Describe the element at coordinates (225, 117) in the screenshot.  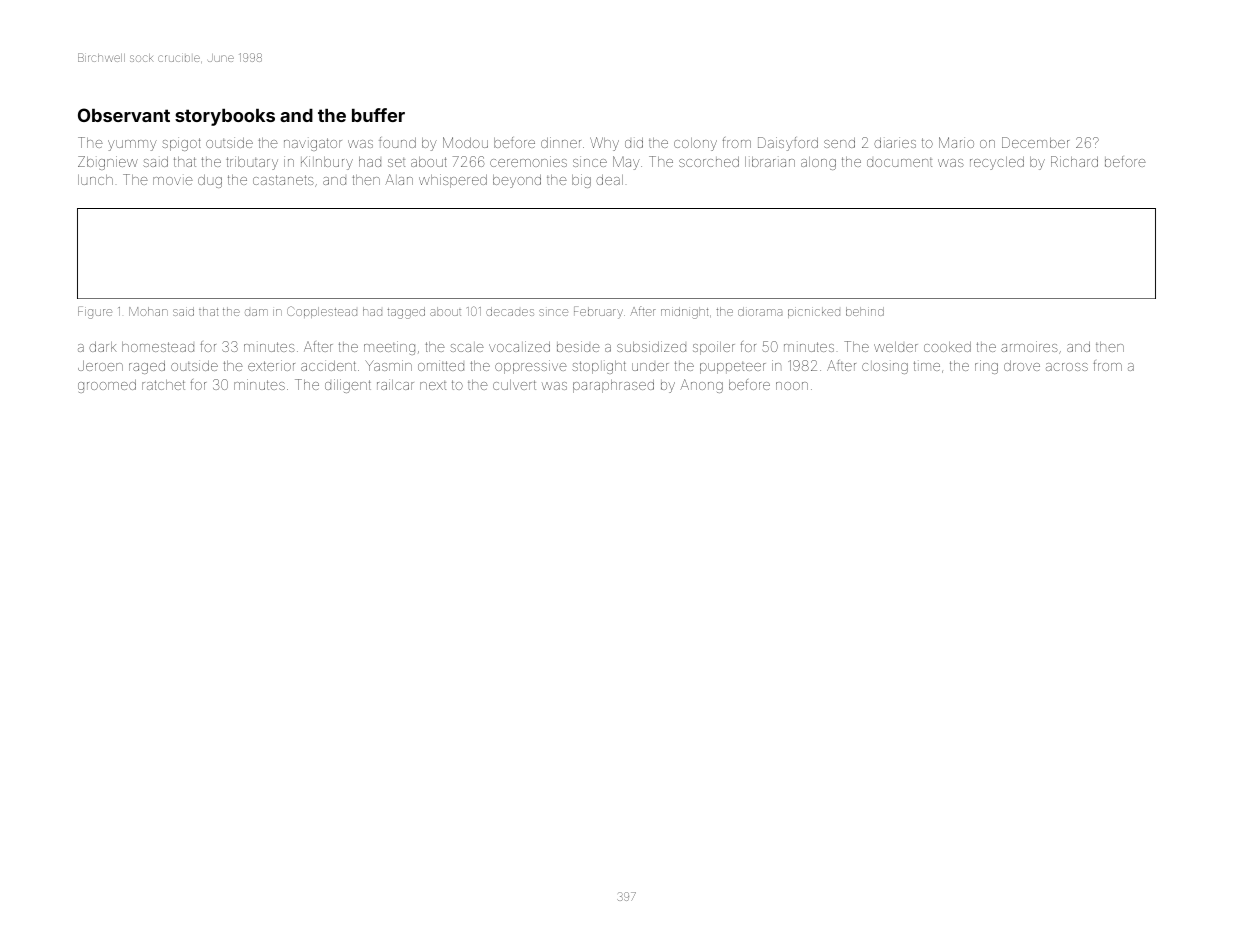
I see `storybooks` at that location.
